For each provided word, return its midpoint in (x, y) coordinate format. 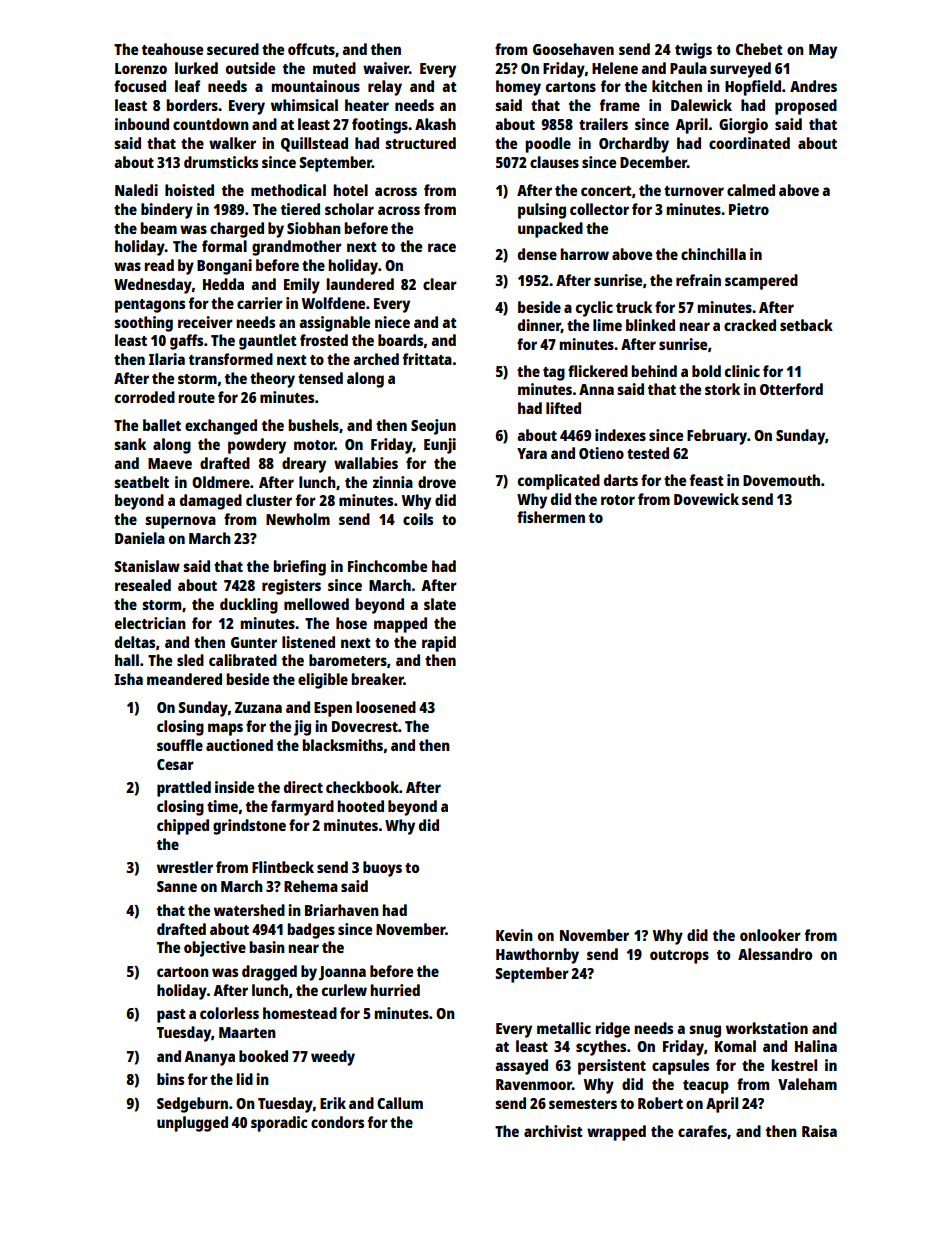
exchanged (221, 427)
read (159, 265)
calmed (751, 190)
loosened (386, 707)
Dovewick (706, 499)
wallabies (366, 463)
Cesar (175, 764)
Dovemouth (781, 480)
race (442, 247)
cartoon (183, 972)
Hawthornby (537, 956)
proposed (806, 107)
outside (250, 68)
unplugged (192, 1124)
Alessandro (775, 954)
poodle (548, 145)
